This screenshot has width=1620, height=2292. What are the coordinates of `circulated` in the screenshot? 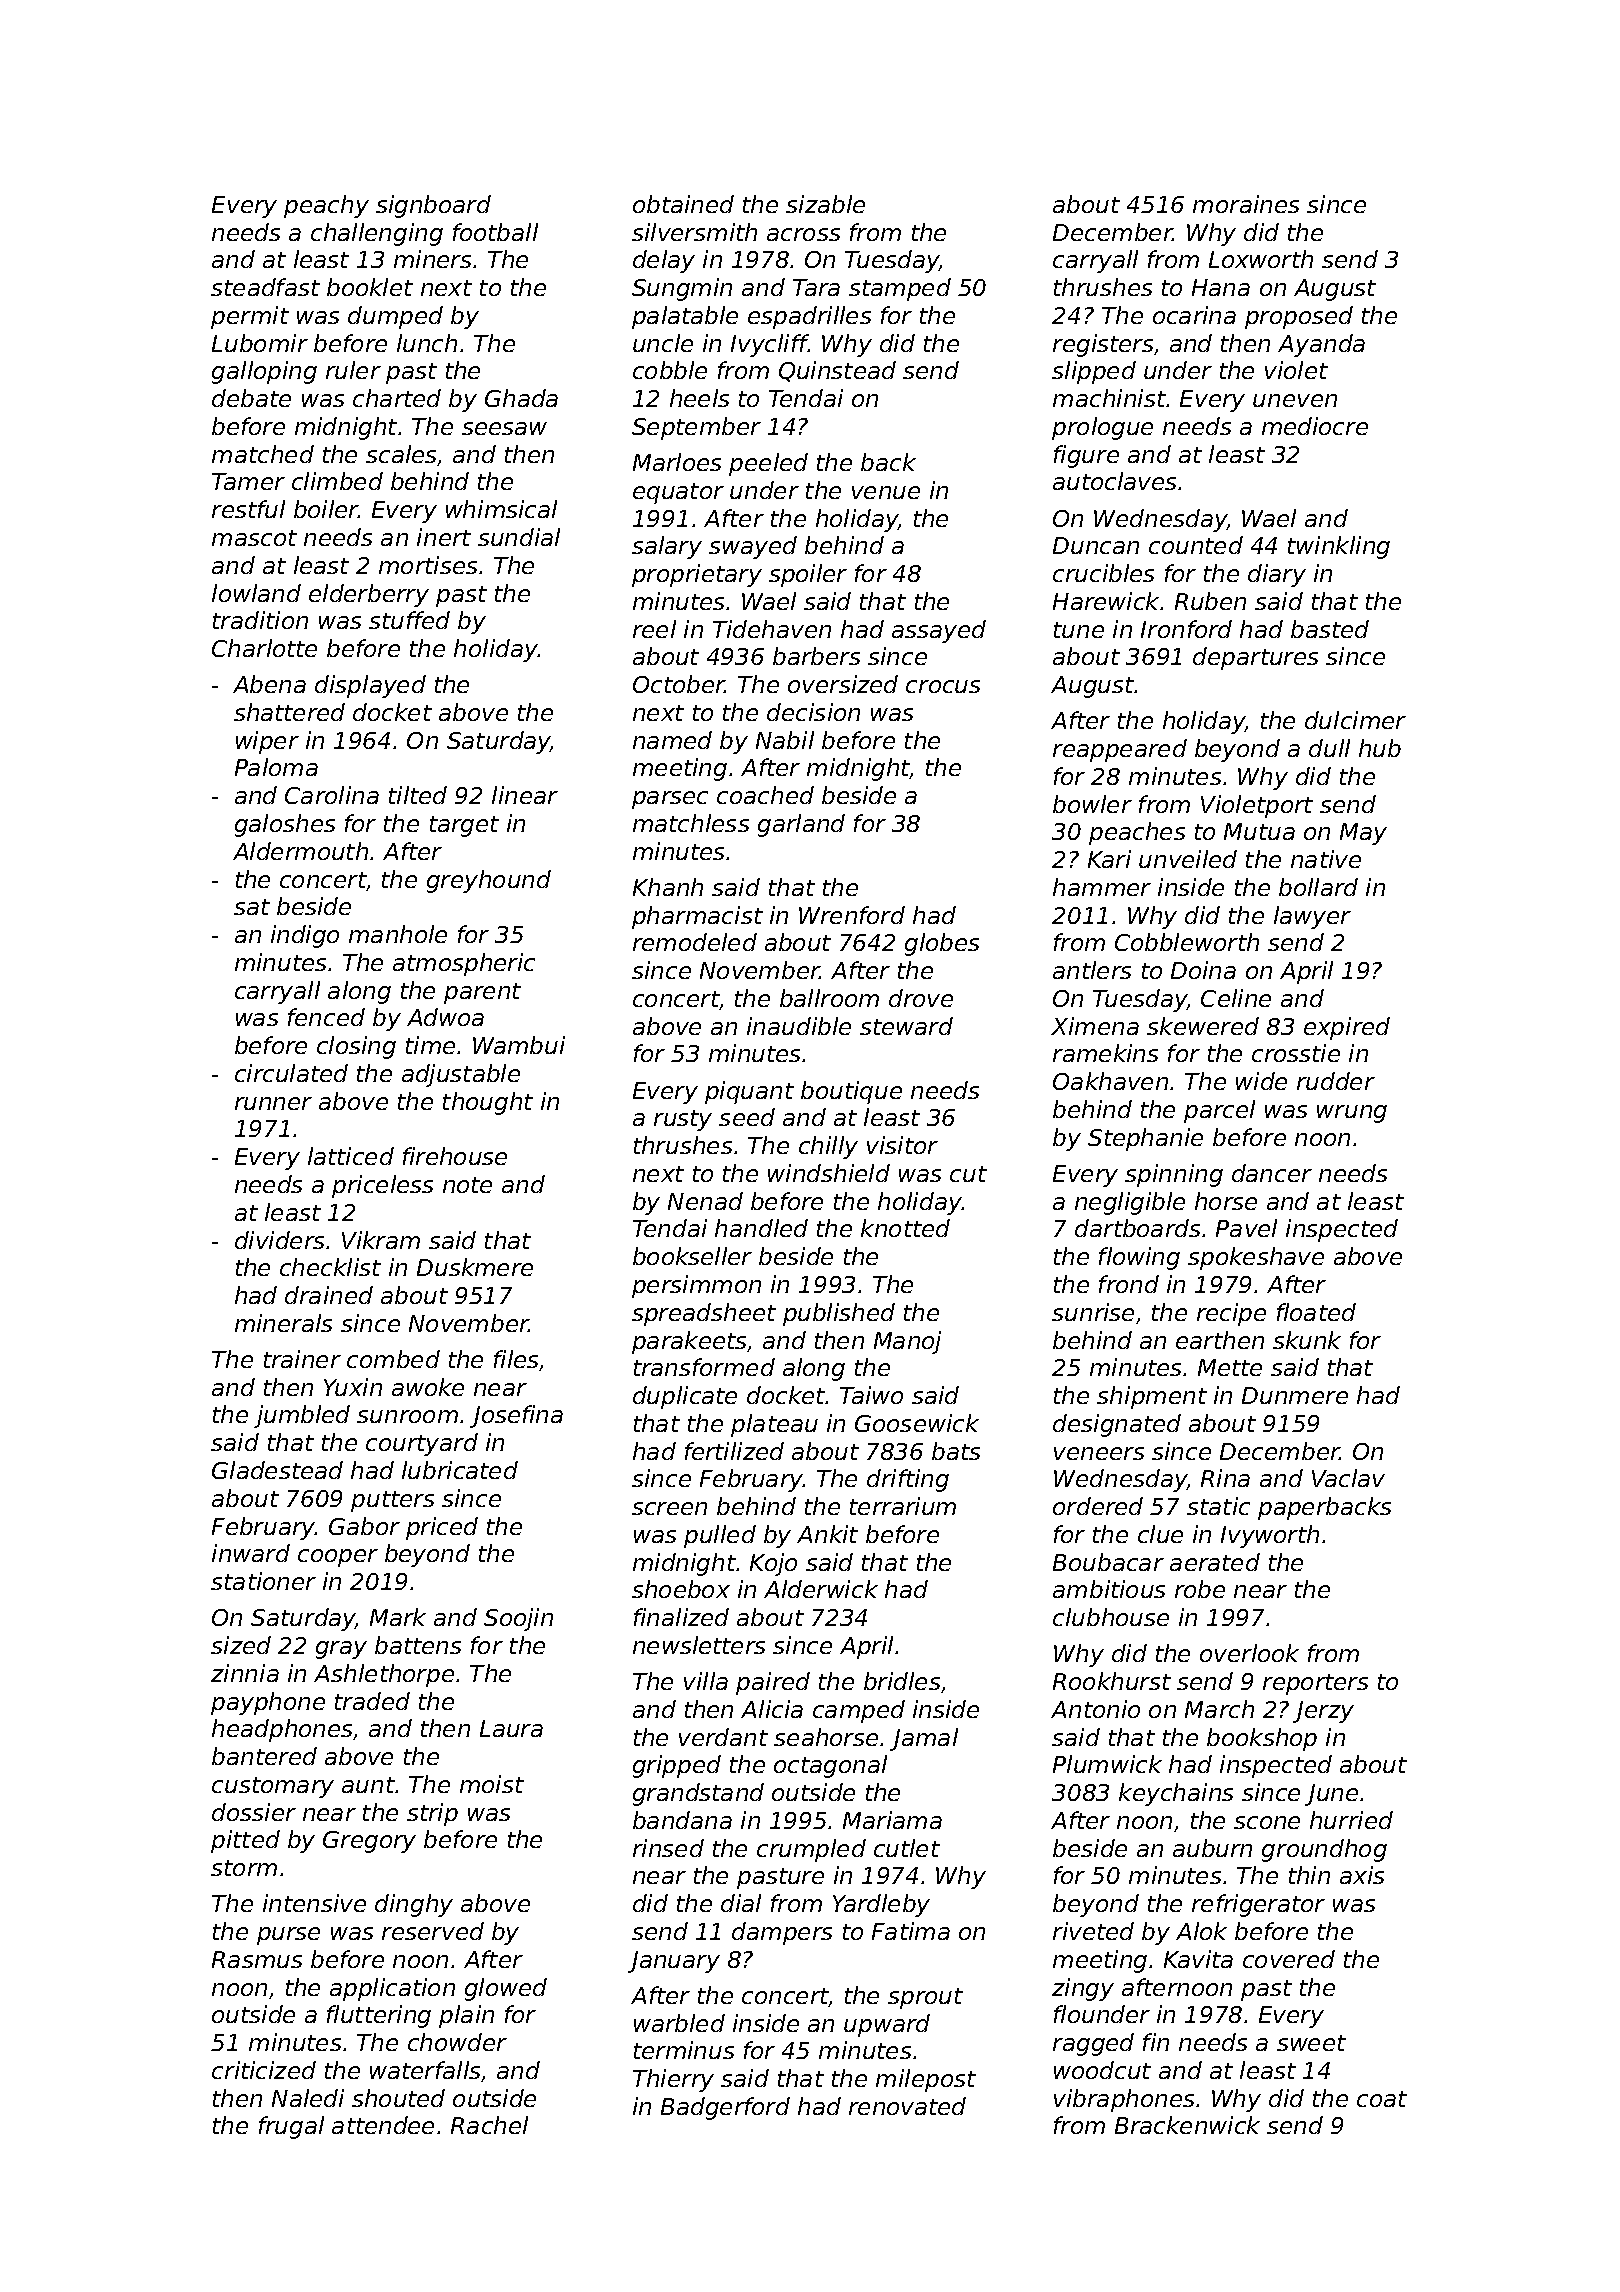 It's located at (291, 1073).
